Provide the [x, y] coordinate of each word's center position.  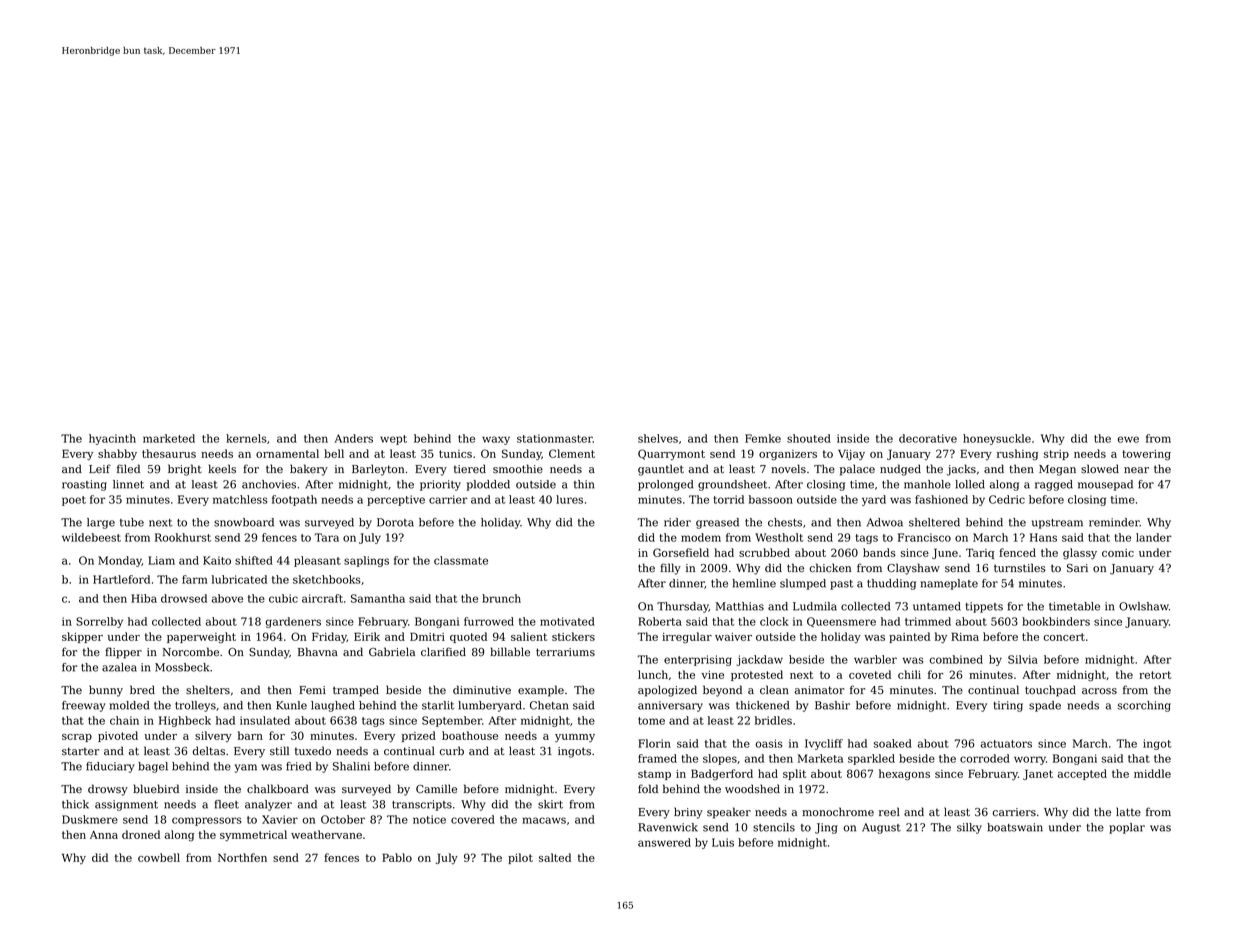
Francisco [924, 537]
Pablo [397, 857]
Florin [654, 743]
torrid [728, 499]
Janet [1038, 774]
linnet [128, 484]
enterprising [698, 660]
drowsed [184, 598]
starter [80, 751]
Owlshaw [1144, 606]
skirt [550, 804]
